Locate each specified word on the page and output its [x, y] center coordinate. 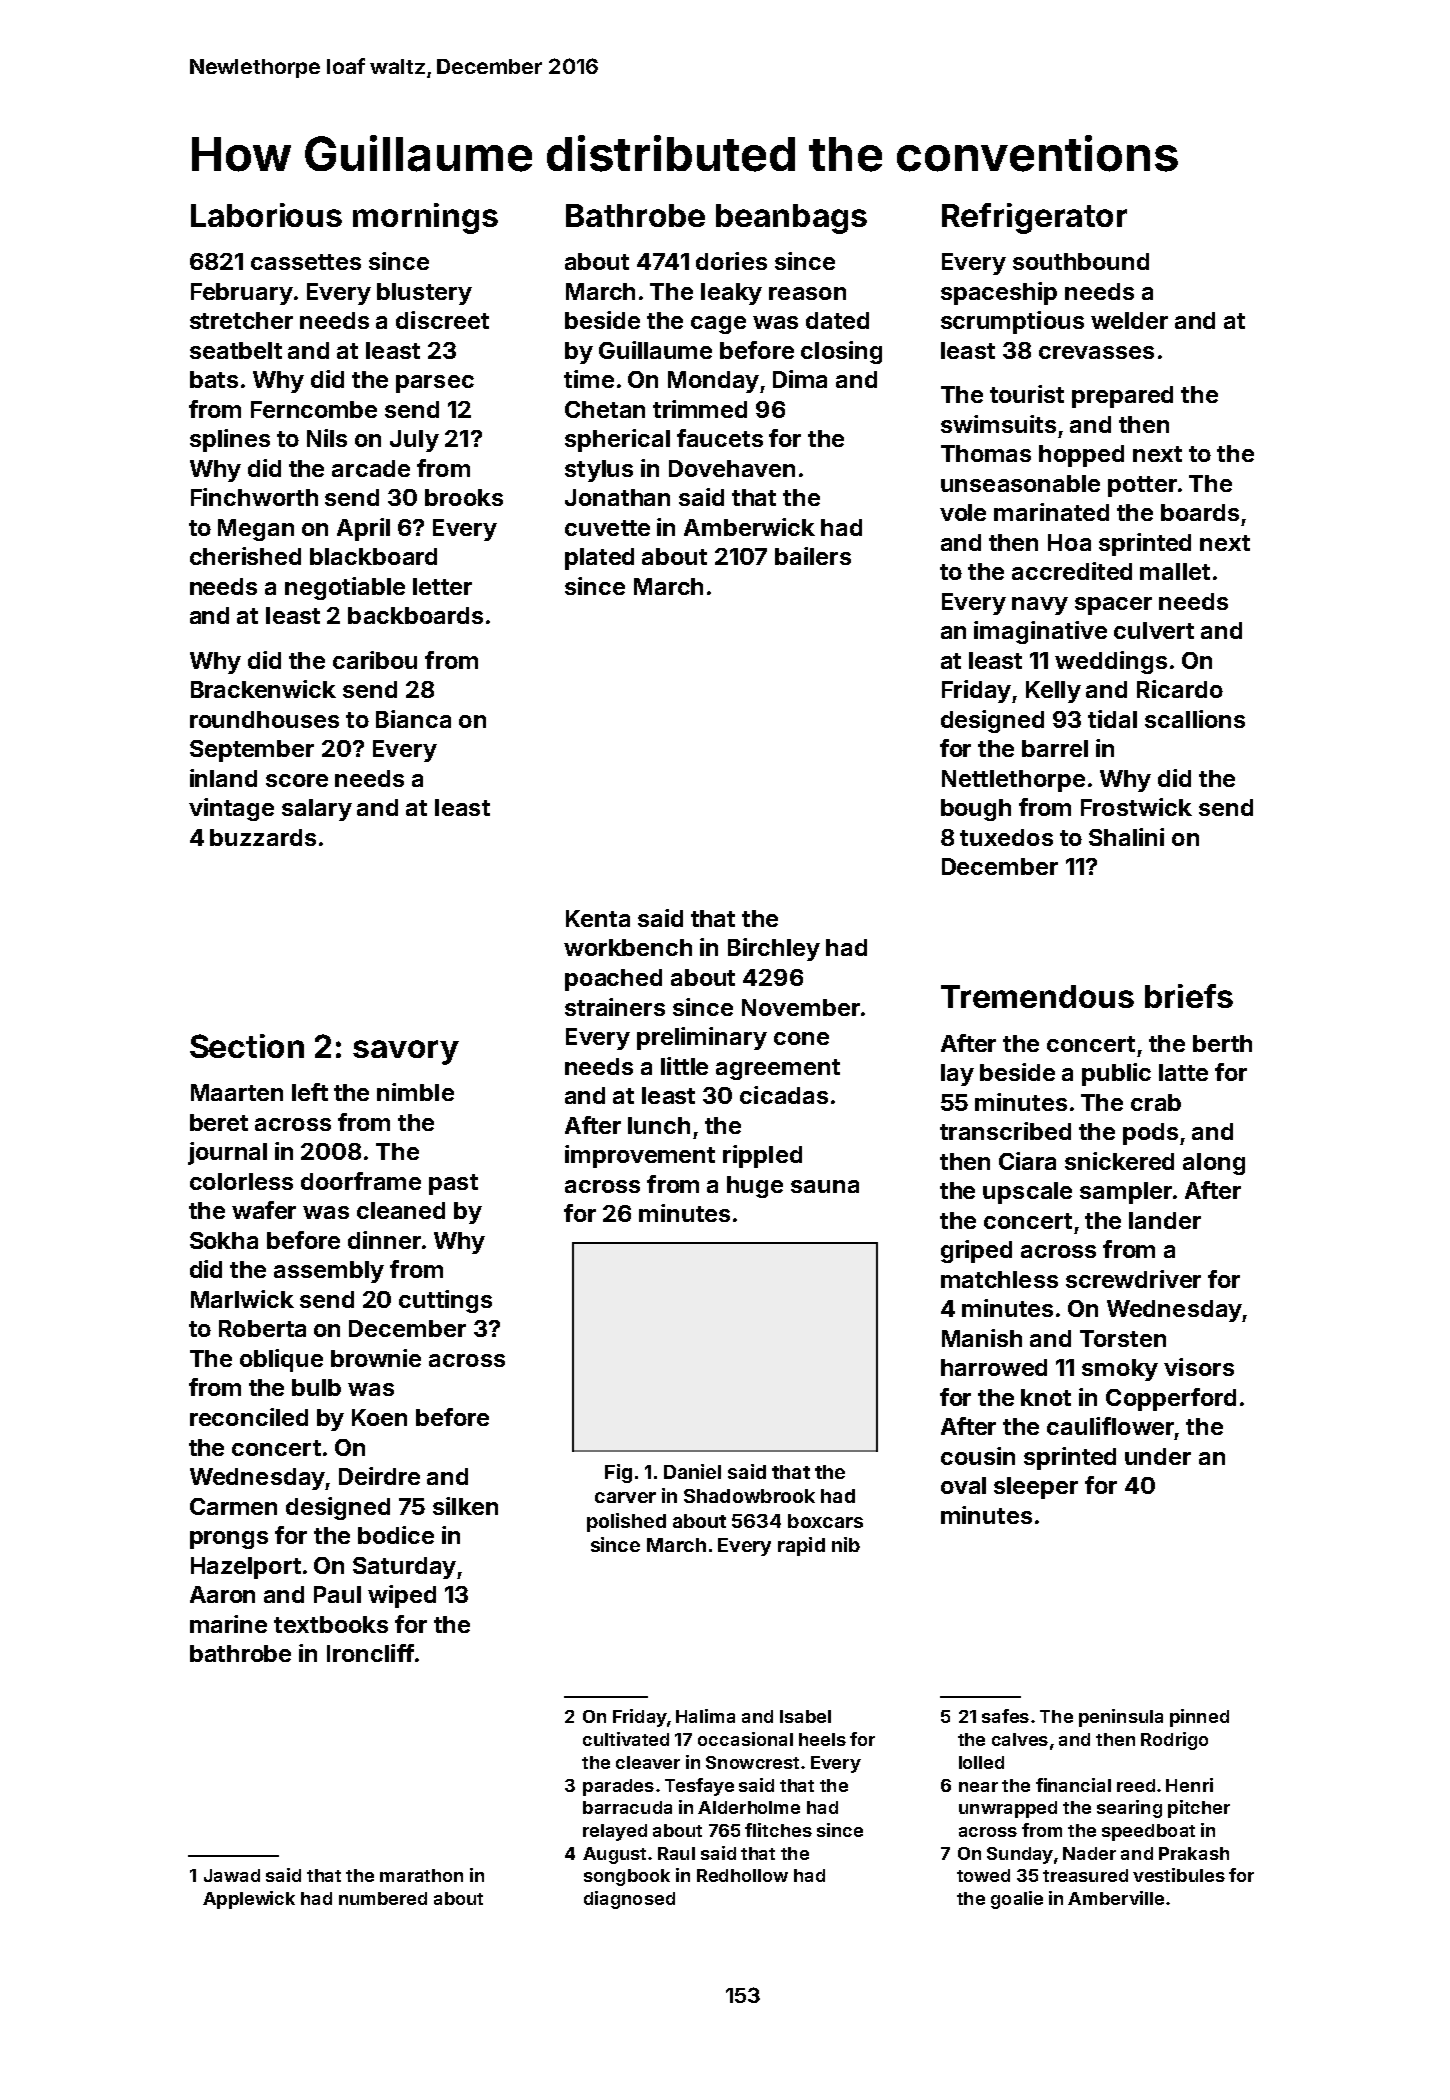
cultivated [626, 1739]
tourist [1027, 394]
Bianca [413, 719]
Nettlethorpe [1013, 781]
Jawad [232, 1875]
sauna [825, 1186]
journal [227, 1153]
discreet [442, 320]
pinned [1199, 1718]
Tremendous [1037, 996]
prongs [229, 1540]
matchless [999, 1279]
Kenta [598, 918]
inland [223, 778]
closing [841, 352]
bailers [813, 556]
